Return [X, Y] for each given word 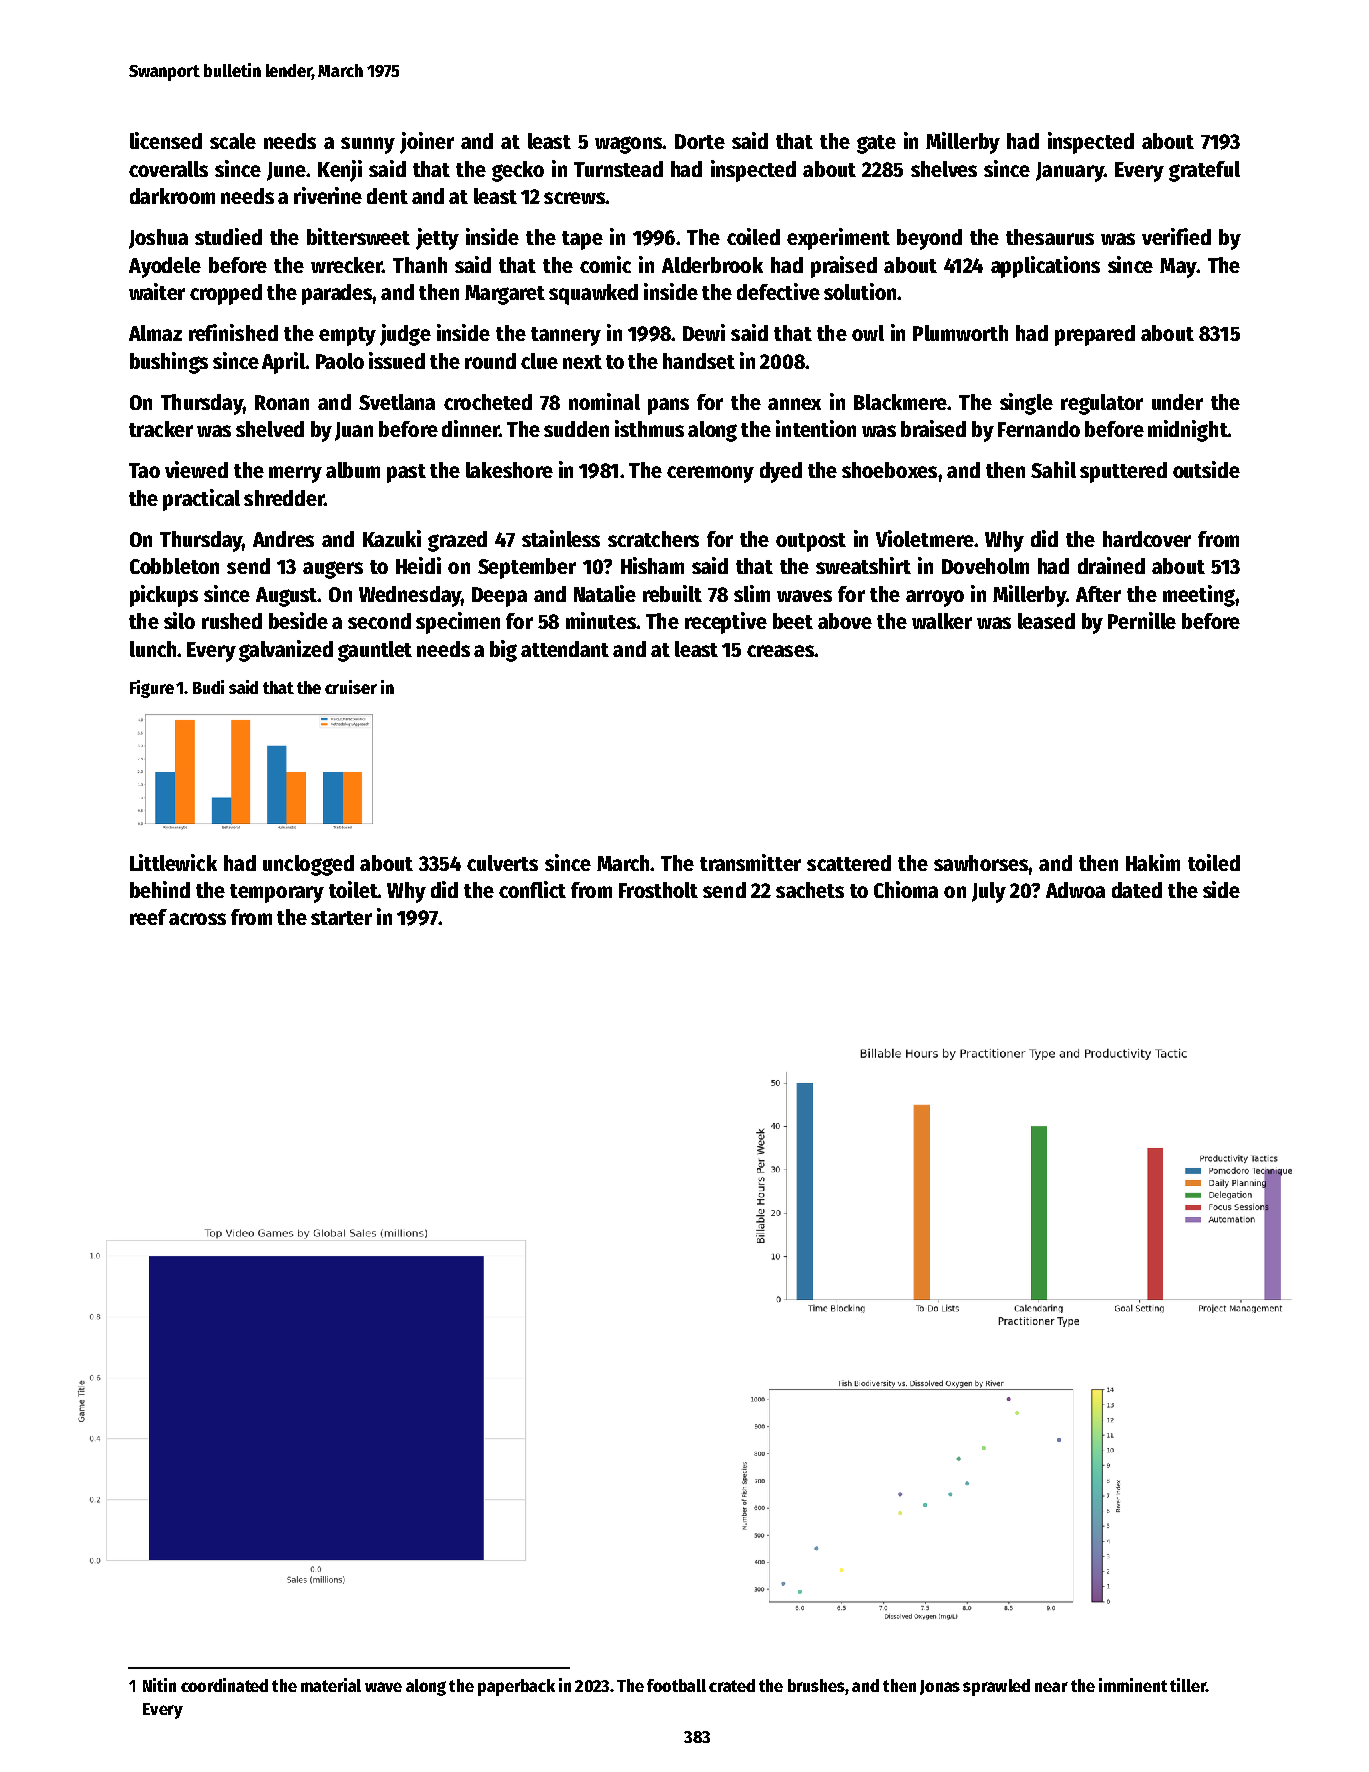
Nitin [159, 1685]
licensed [166, 140]
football [676, 1685]
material [331, 1685]
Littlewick [173, 862]
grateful [1204, 171]
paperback [516, 1687]
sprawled [996, 1687]
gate [876, 144]
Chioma [906, 889]
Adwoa [1075, 890]
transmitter [750, 862]
